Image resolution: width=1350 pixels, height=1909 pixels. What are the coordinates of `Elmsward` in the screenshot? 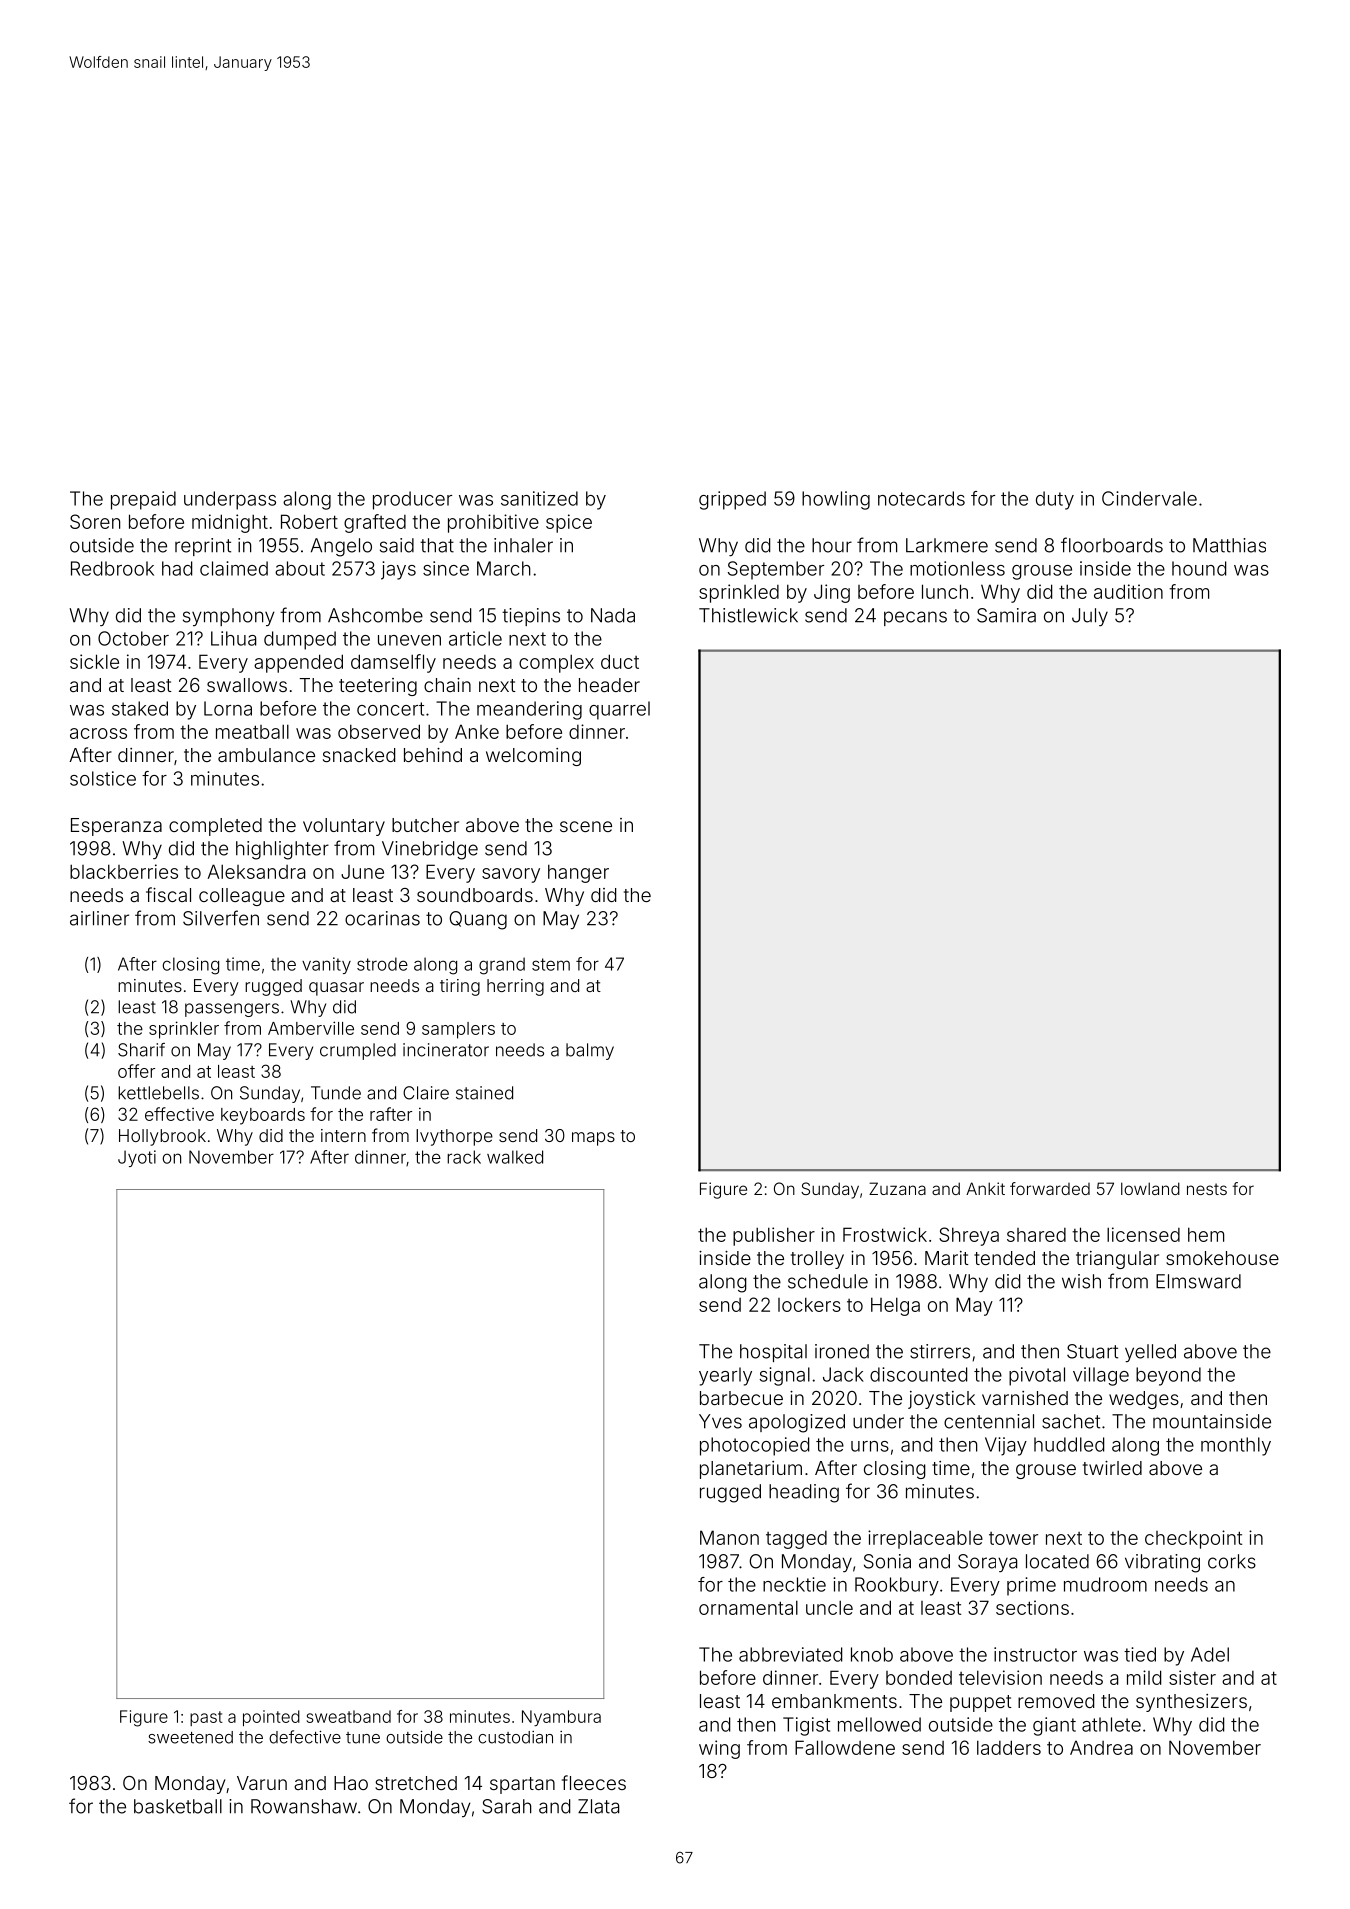 It's located at (1198, 1281).
